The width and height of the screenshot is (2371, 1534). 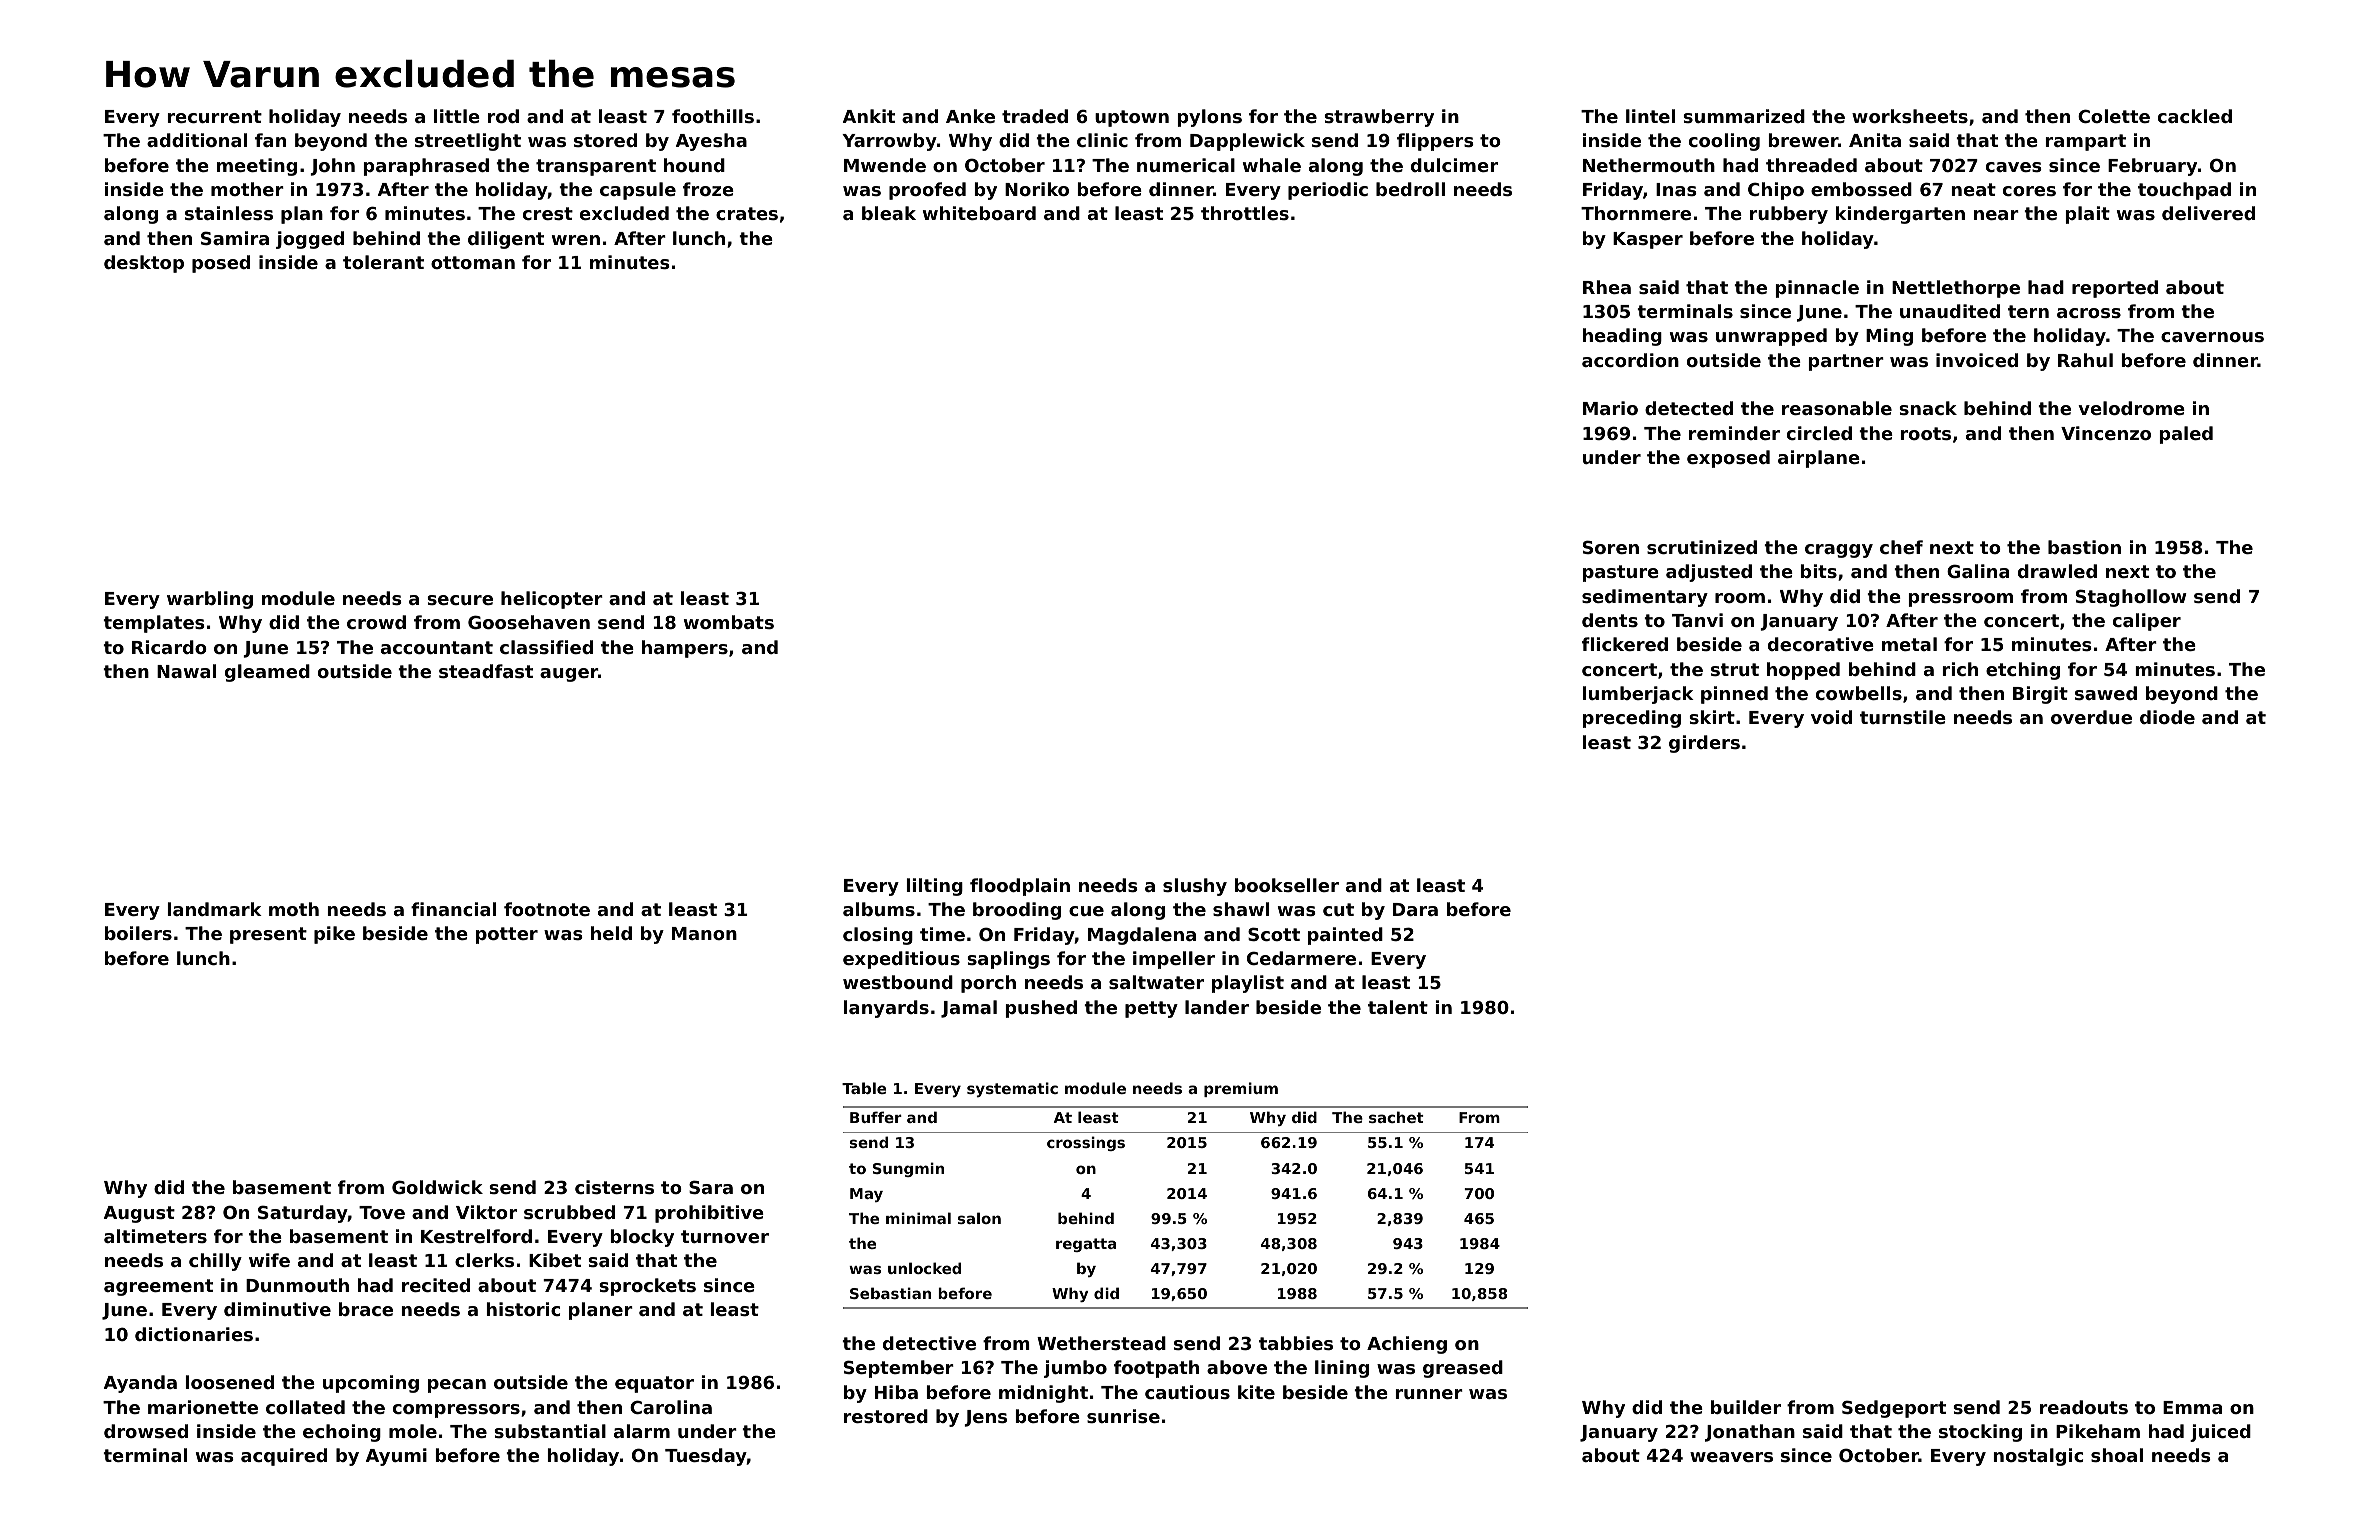 What do you see at coordinates (1101, 1343) in the screenshot?
I see `Wetherstead` at bounding box center [1101, 1343].
